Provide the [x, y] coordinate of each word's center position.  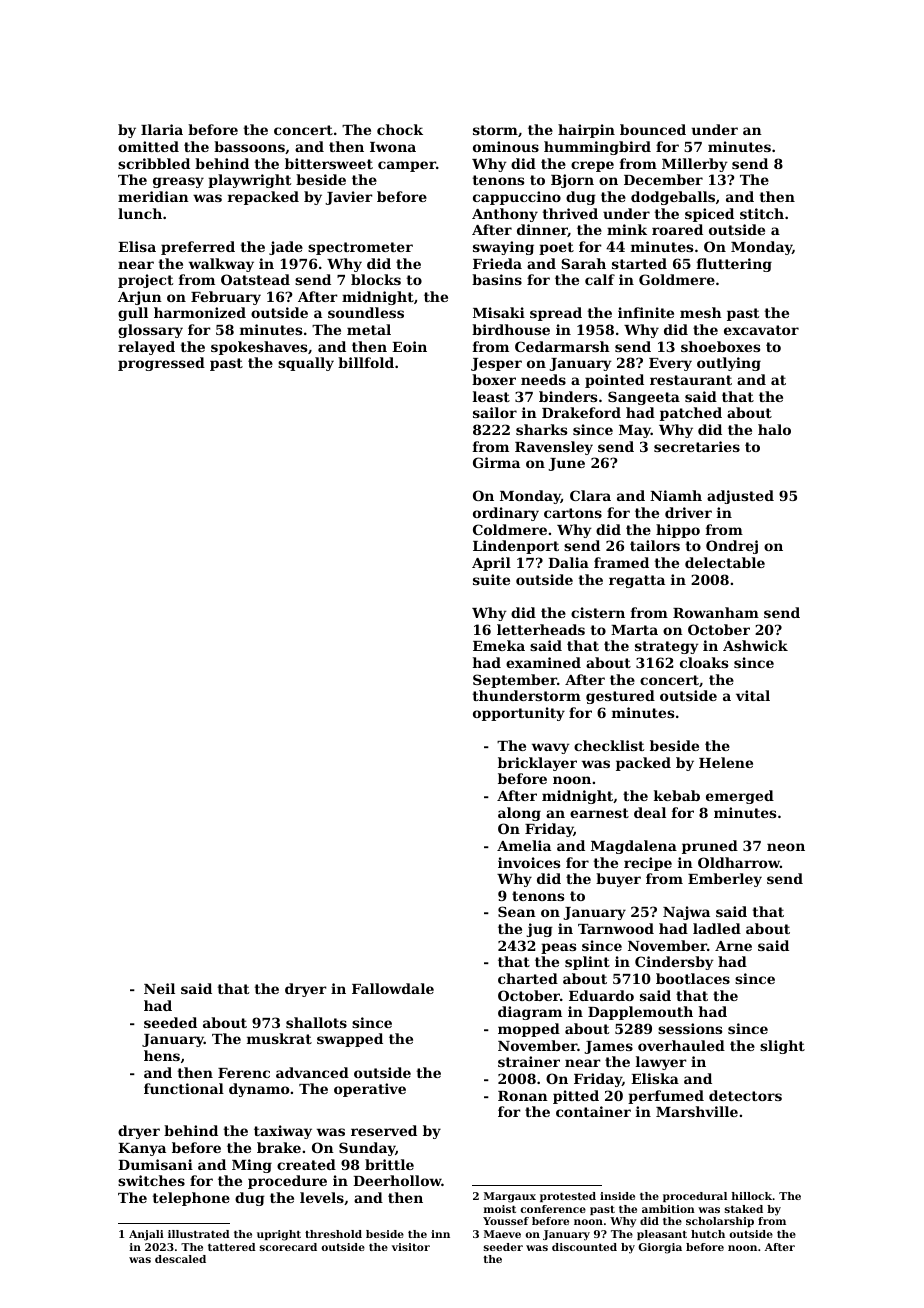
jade [286, 248]
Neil [159, 988]
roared [677, 229]
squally [306, 364]
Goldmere [677, 279]
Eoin [409, 346]
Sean [517, 911]
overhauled [681, 1045]
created [306, 1164]
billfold [366, 362]
